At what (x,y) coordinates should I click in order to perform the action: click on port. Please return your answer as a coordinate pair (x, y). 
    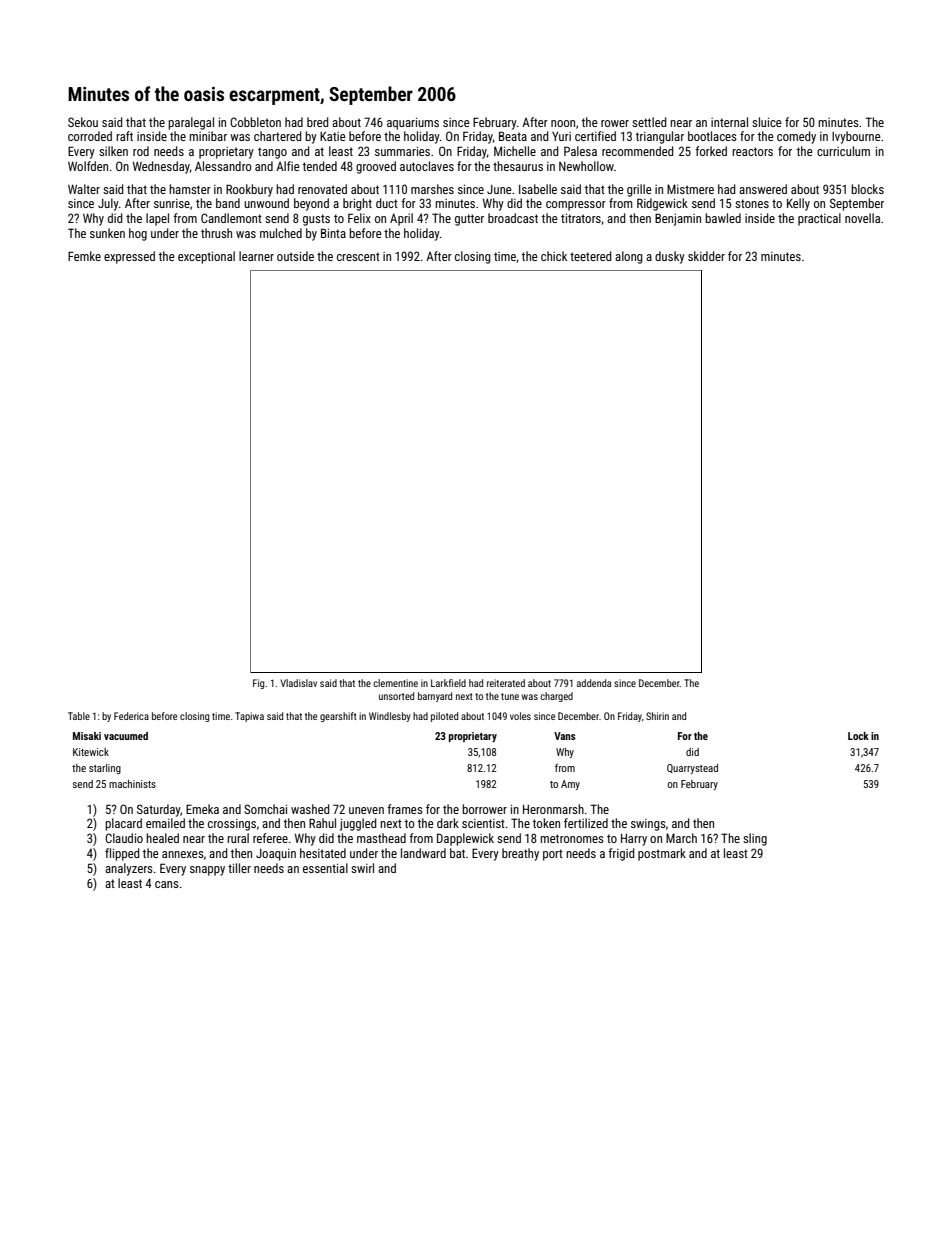
    Looking at the image, I should click on (553, 855).
